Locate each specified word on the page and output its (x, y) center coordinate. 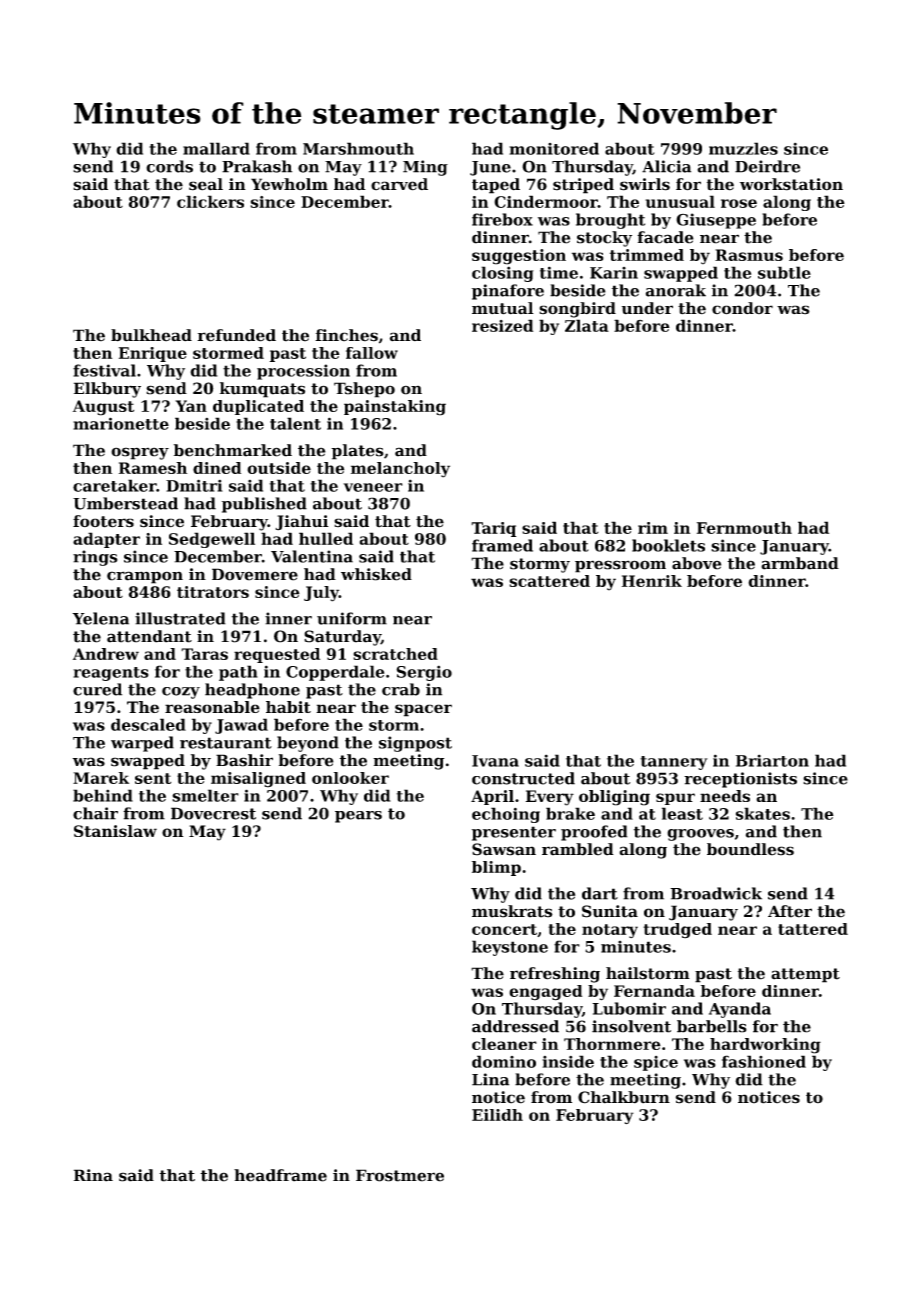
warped (142, 744)
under (647, 308)
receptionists (740, 780)
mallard (216, 148)
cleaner (504, 1044)
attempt (805, 975)
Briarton (772, 760)
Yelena (100, 618)
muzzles (743, 148)
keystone (510, 948)
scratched (395, 654)
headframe (280, 1175)
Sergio (424, 673)
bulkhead (151, 335)
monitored (554, 148)
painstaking (395, 408)
